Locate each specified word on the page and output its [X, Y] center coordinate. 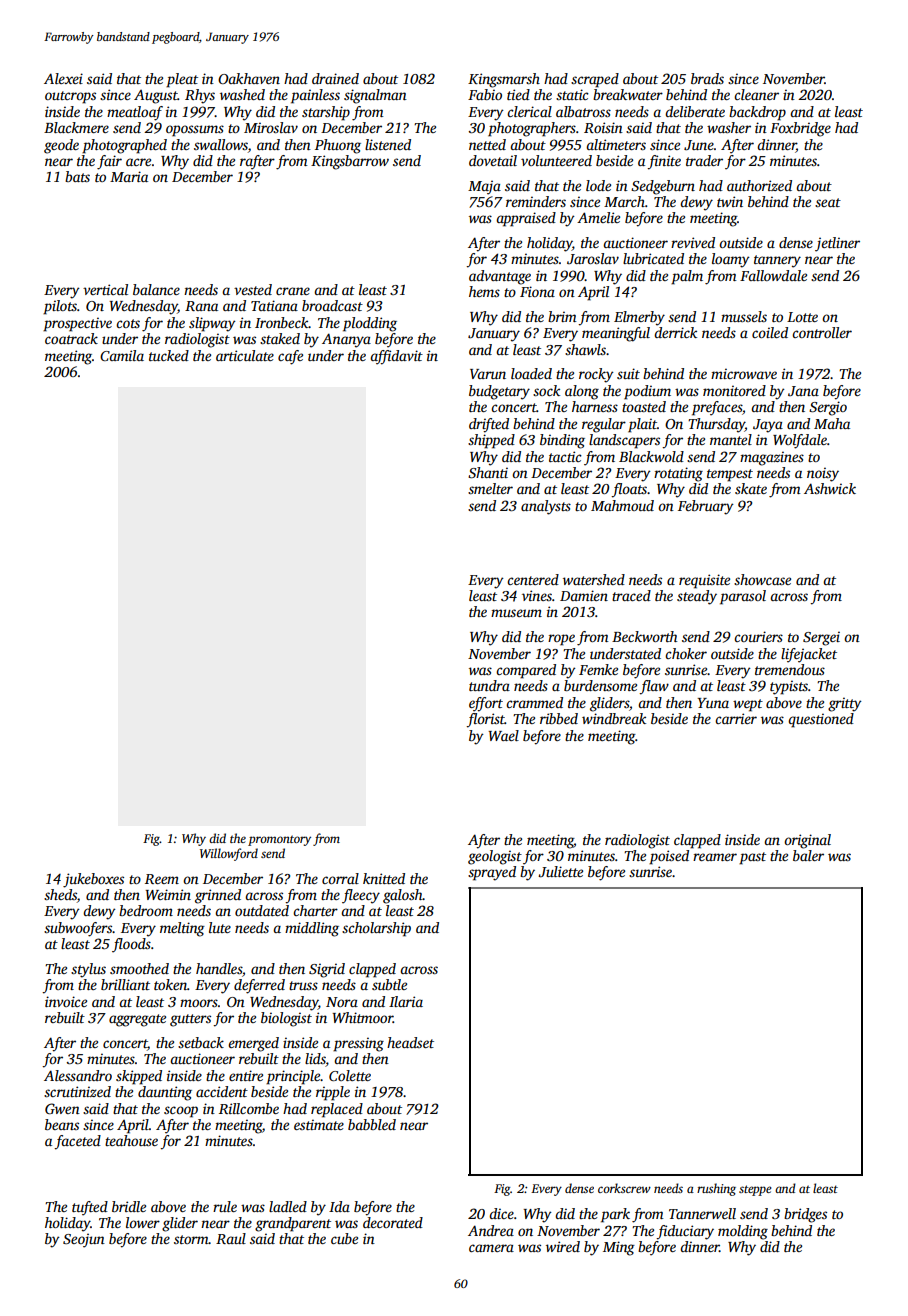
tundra [489, 685]
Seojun [84, 1240]
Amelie [598, 217]
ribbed [559, 718]
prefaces [717, 408]
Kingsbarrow [350, 162]
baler [808, 855]
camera [491, 1248]
